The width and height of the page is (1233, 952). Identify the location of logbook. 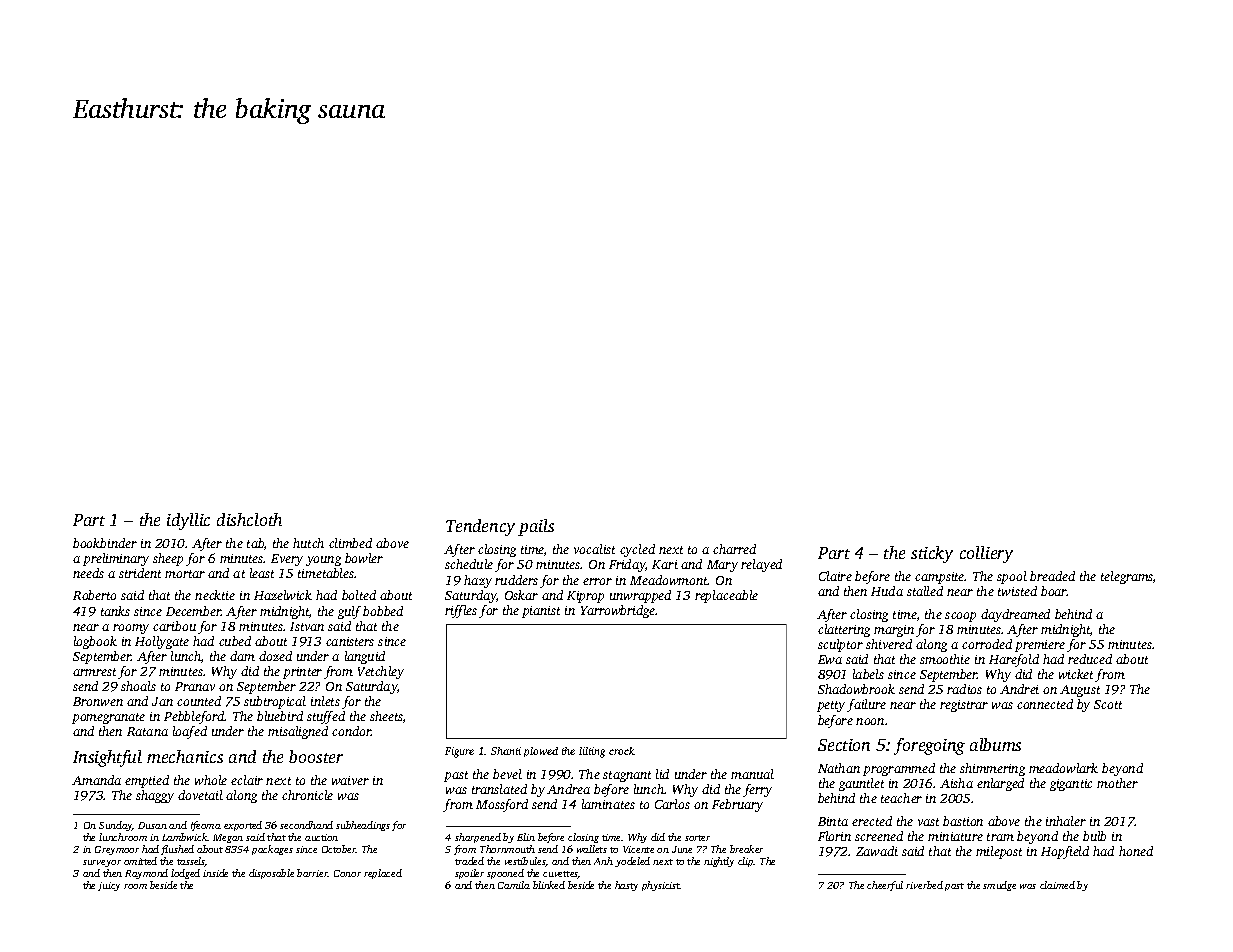
(95, 642).
